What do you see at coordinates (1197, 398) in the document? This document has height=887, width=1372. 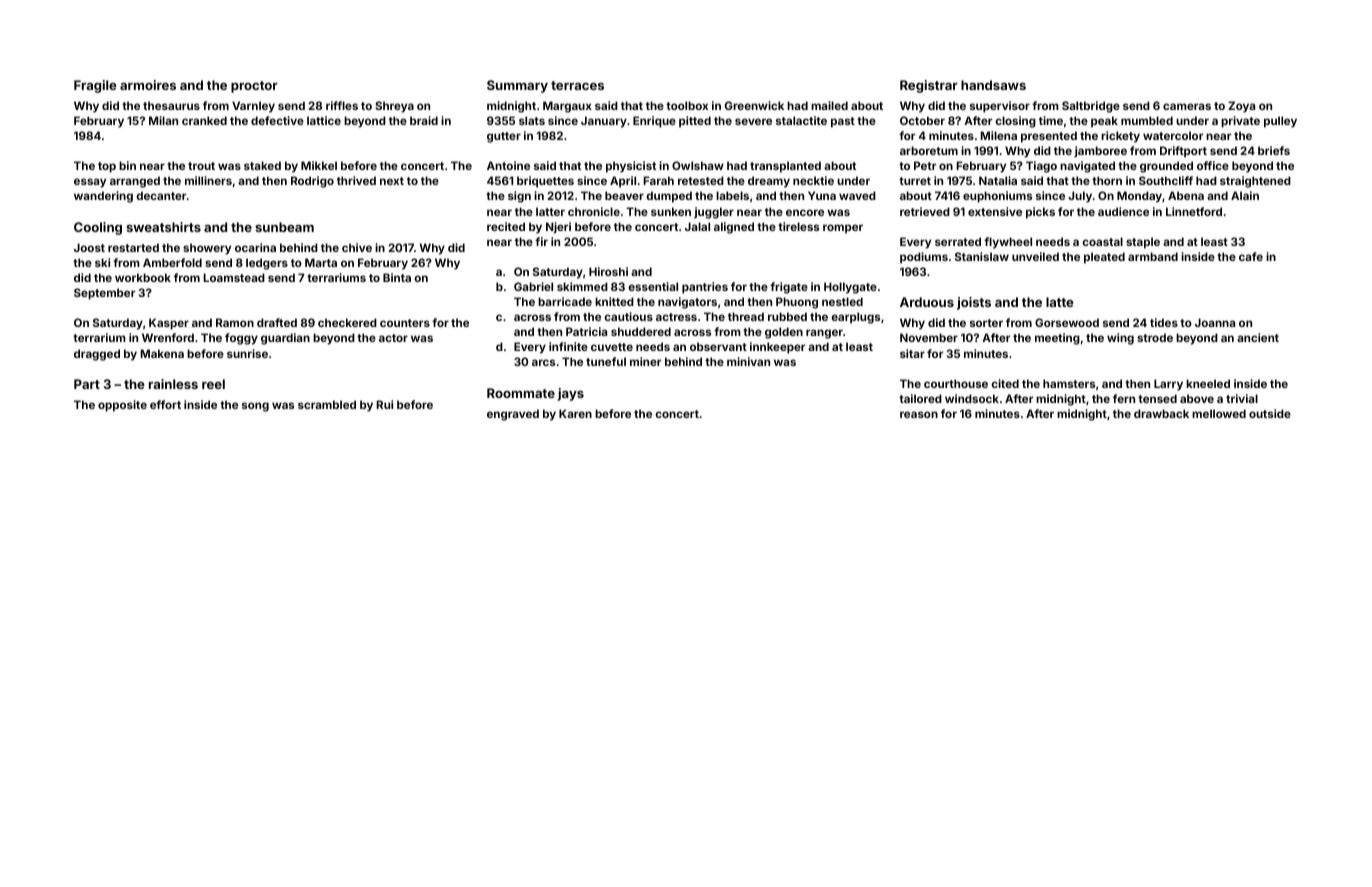 I see `above` at bounding box center [1197, 398].
